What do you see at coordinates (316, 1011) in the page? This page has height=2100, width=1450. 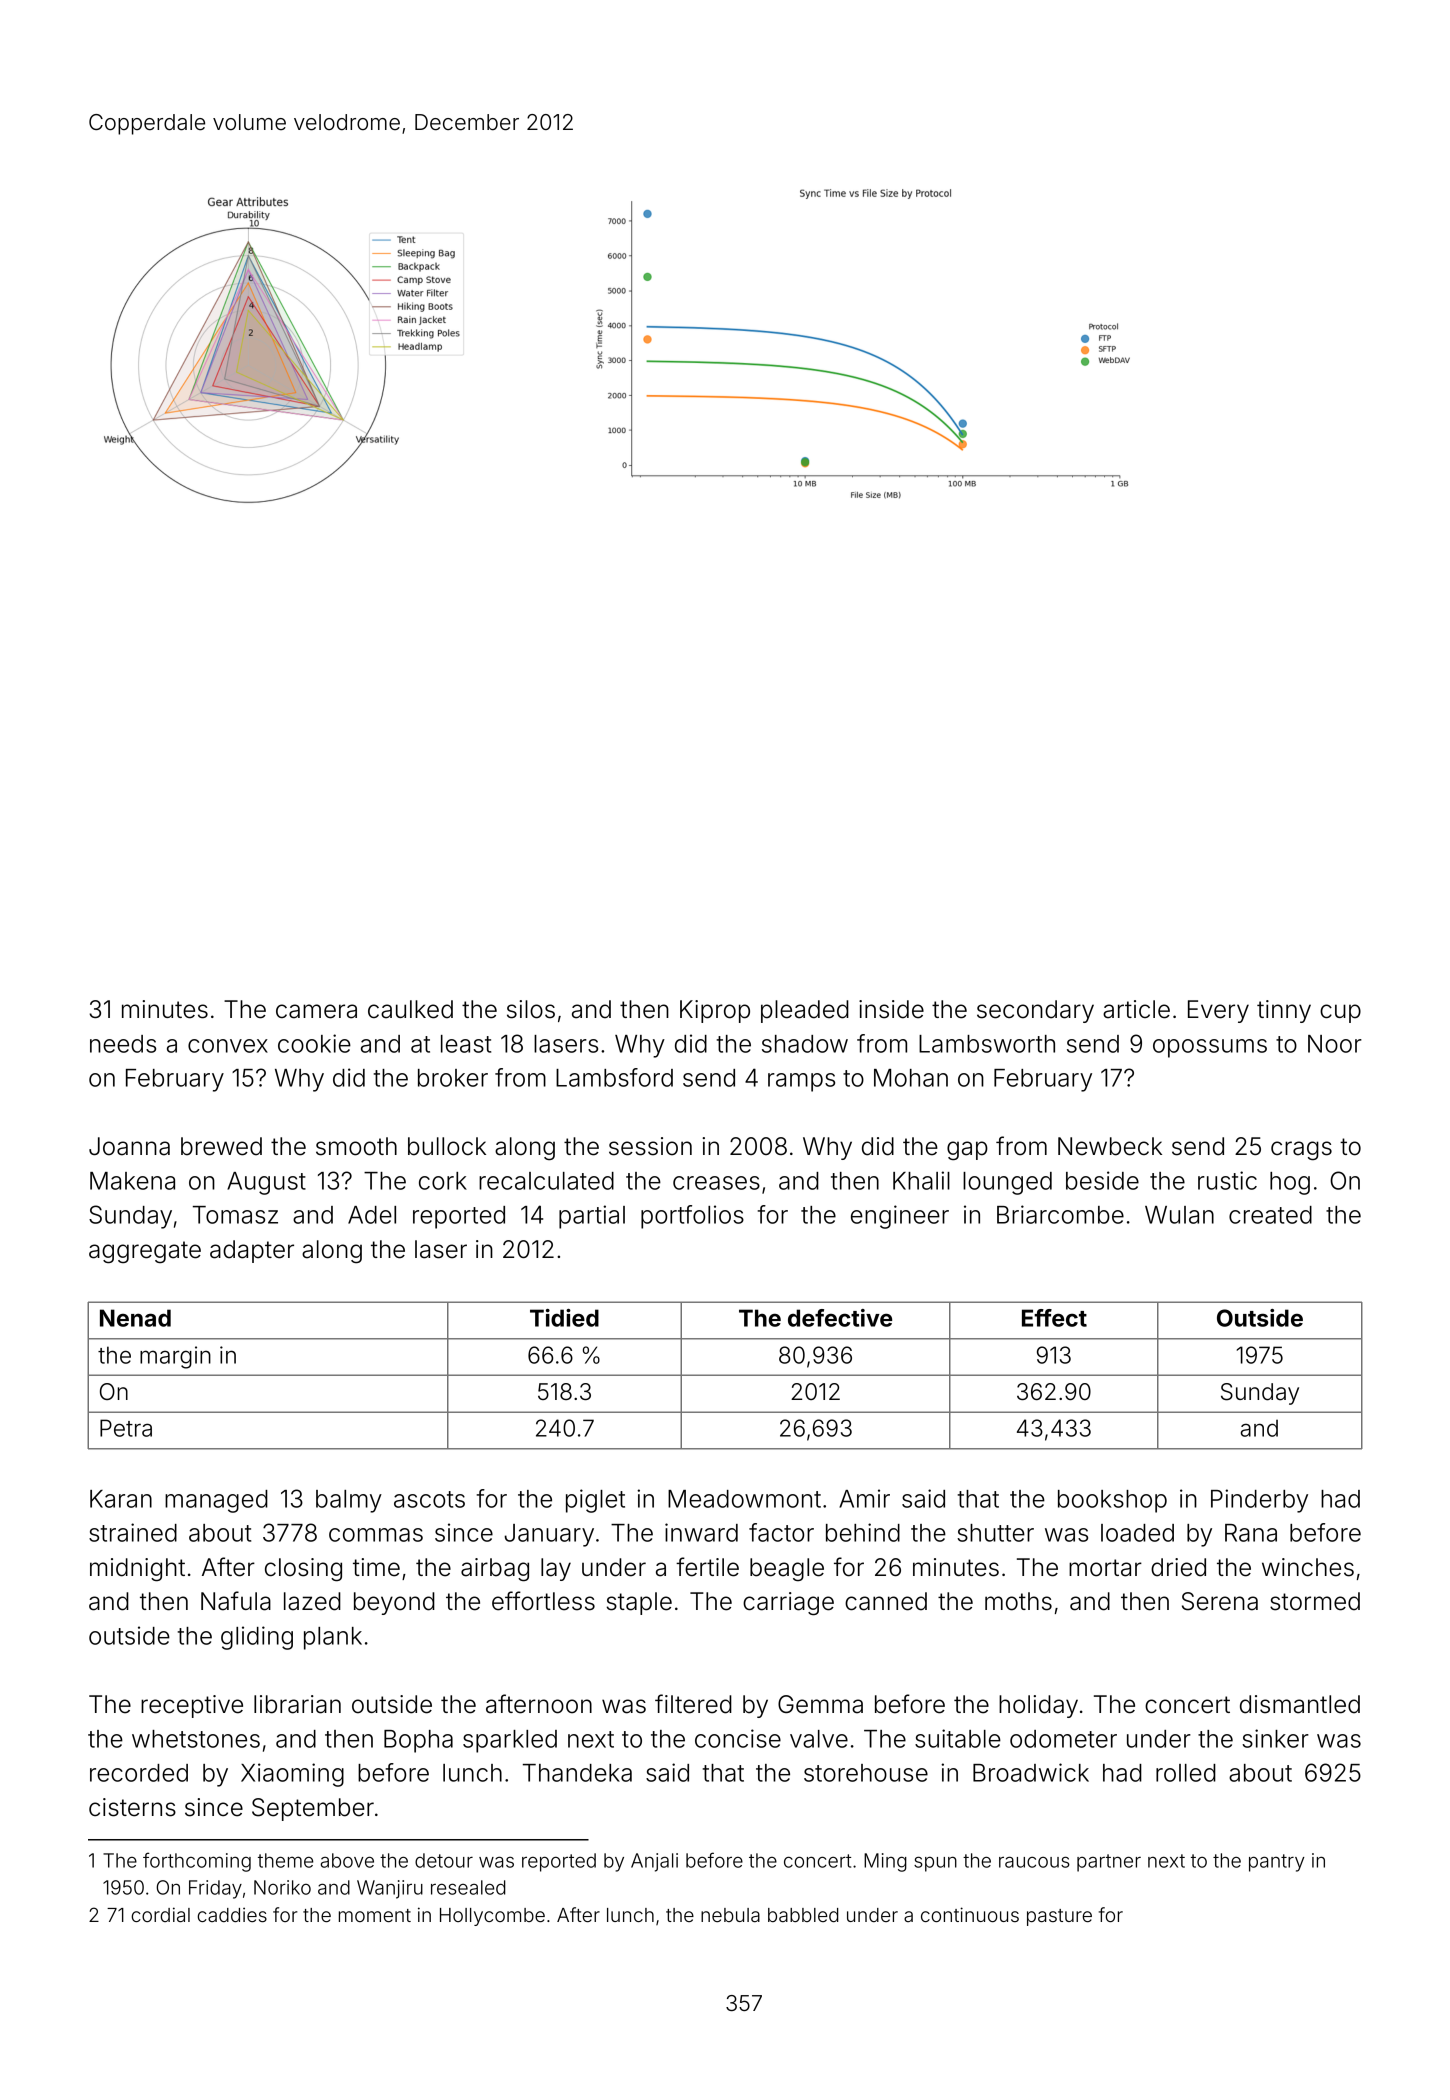 I see `camera` at bounding box center [316, 1011].
